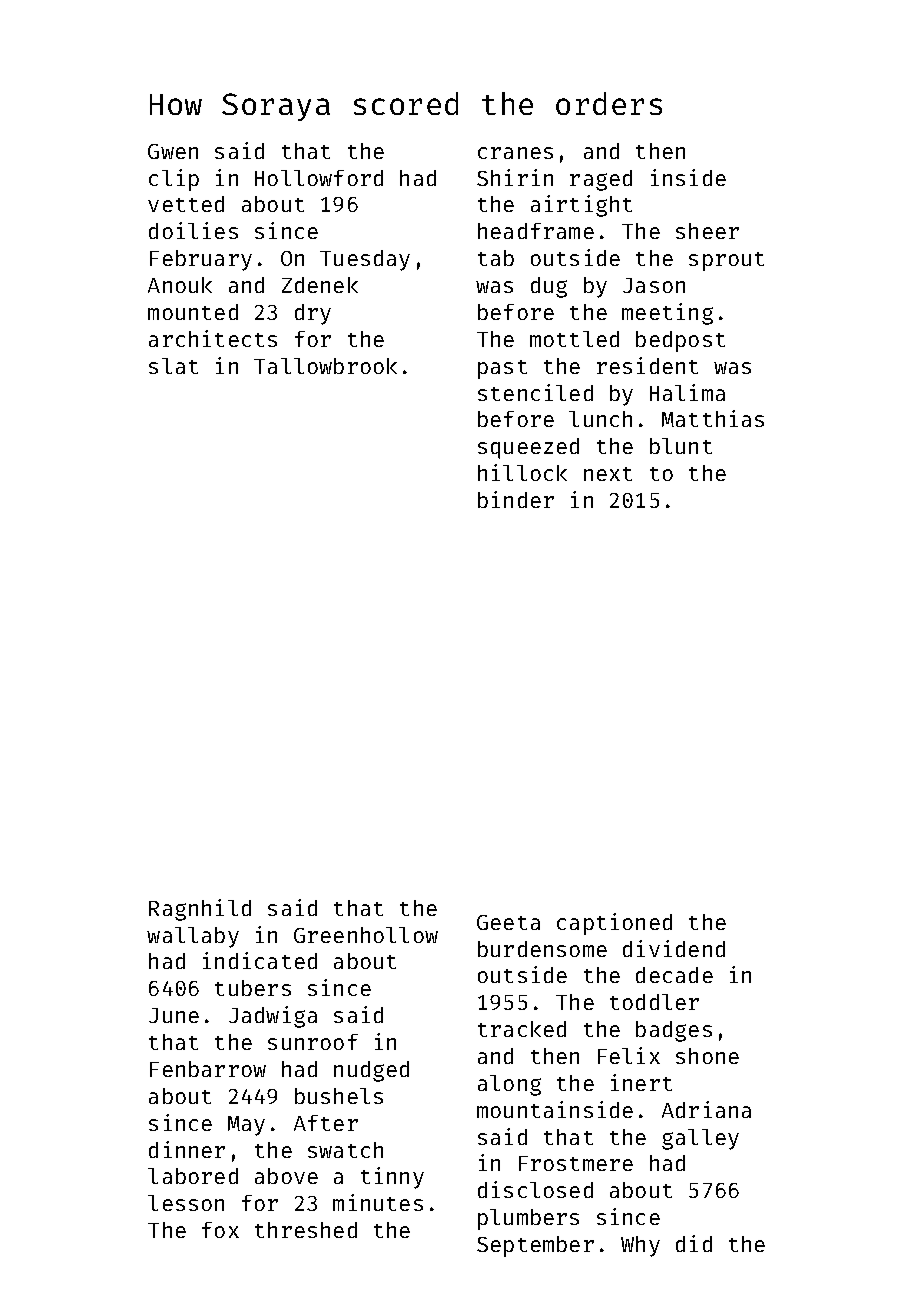 Image resolution: width=924 pixels, height=1311 pixels. Describe the element at coordinates (220, 1230) in the screenshot. I see `fox` at that location.
